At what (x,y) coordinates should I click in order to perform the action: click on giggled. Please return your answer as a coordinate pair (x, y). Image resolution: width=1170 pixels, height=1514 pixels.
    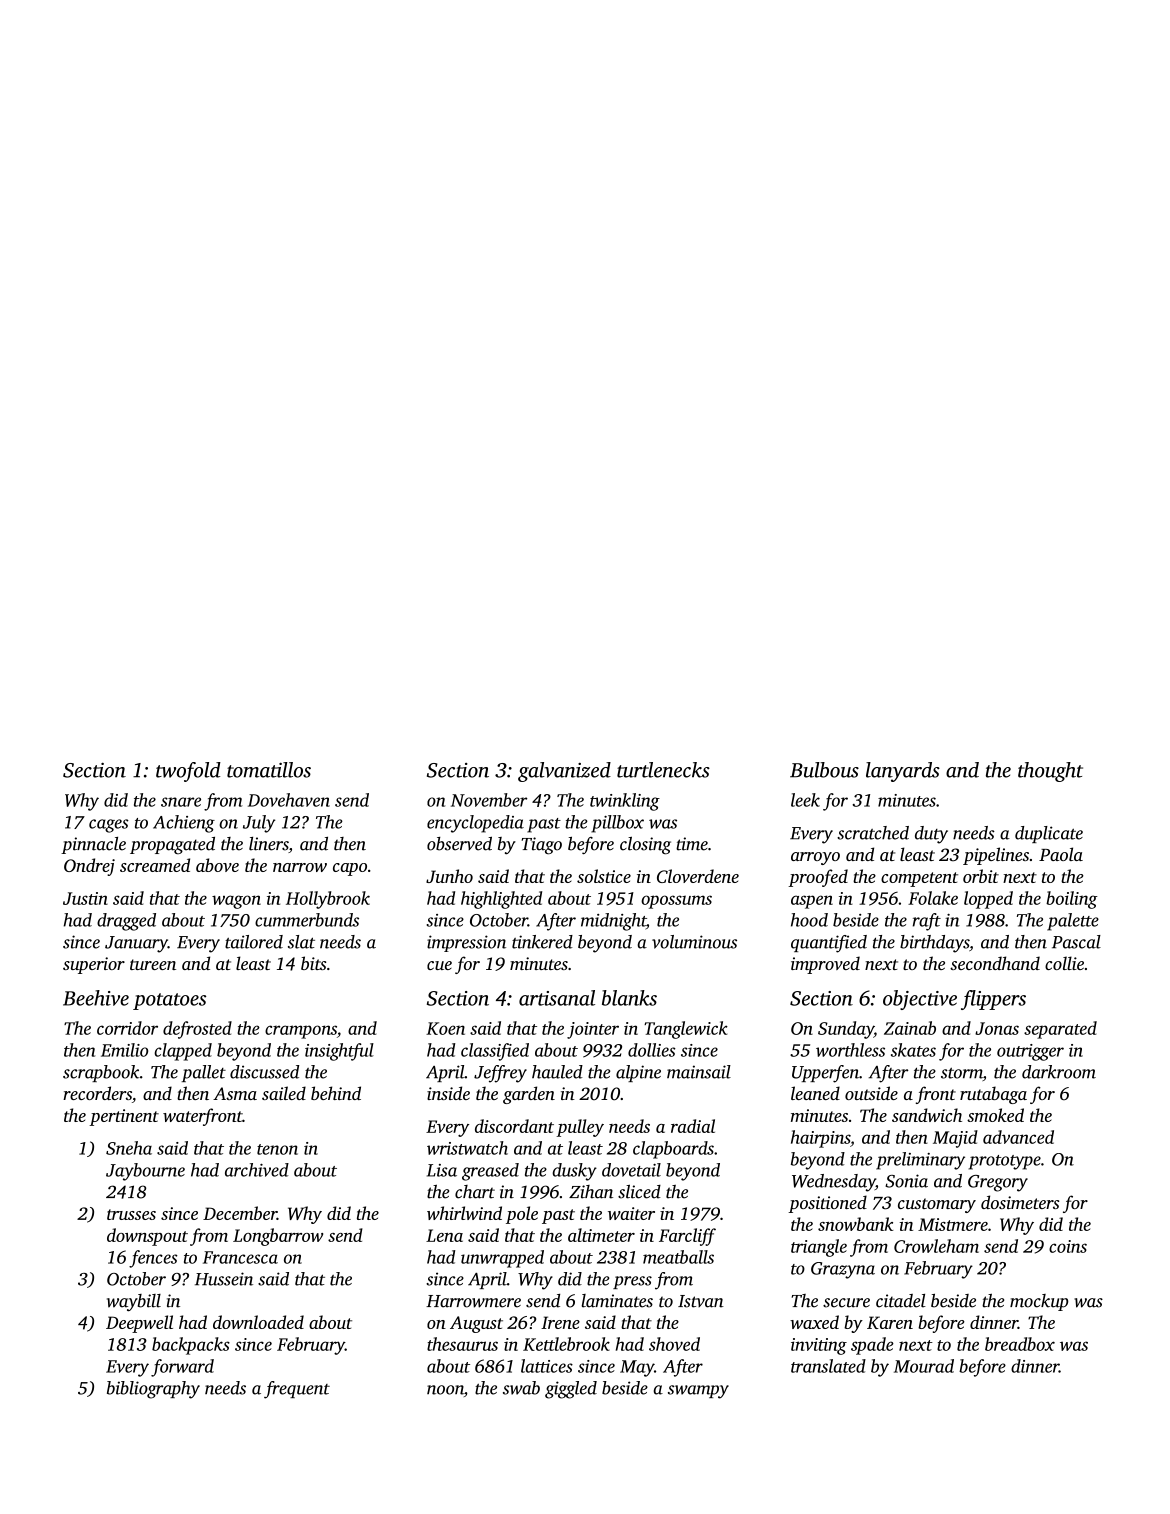
    Looking at the image, I should click on (571, 1390).
